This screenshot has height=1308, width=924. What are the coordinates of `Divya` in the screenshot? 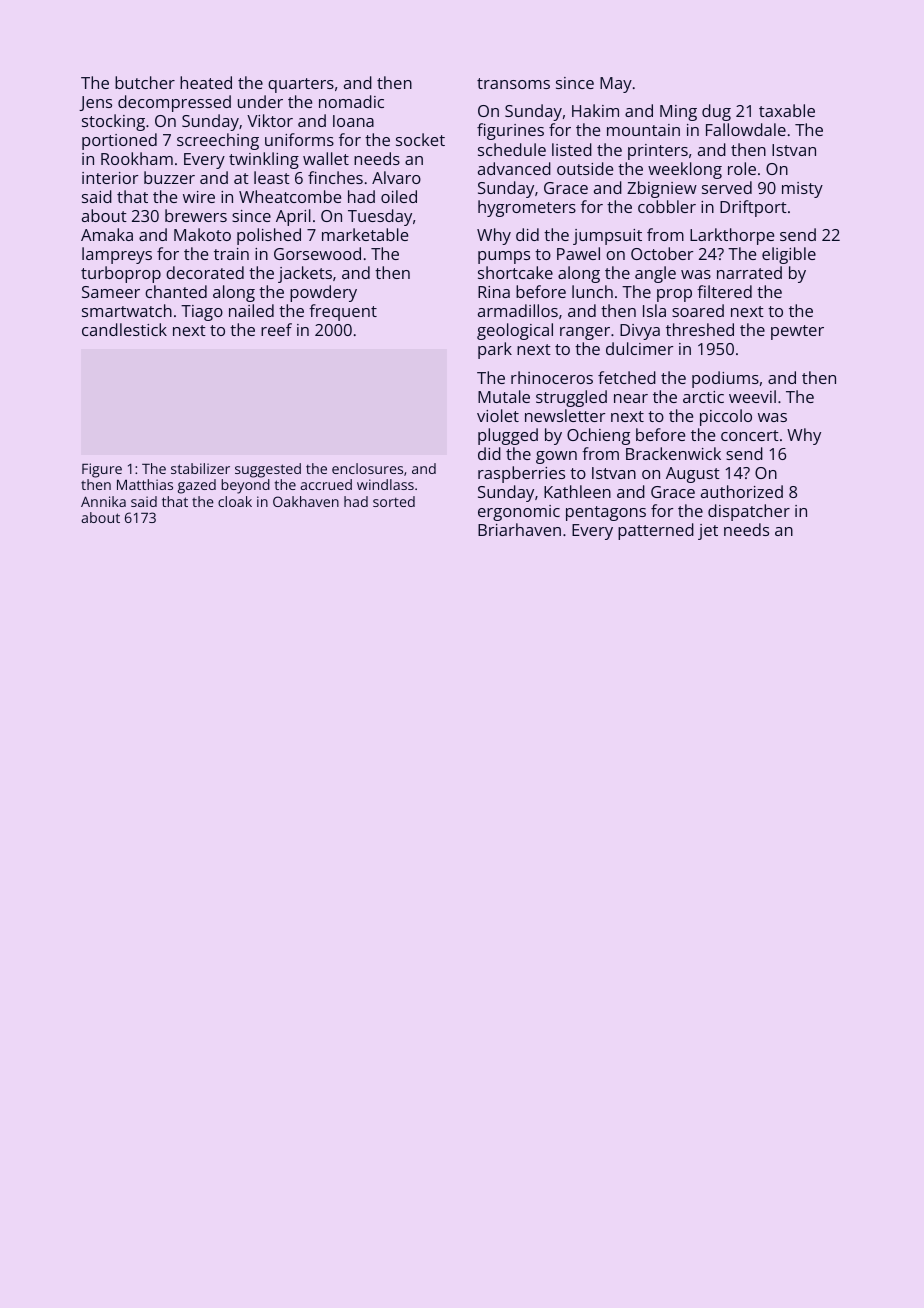 It's located at (640, 332).
